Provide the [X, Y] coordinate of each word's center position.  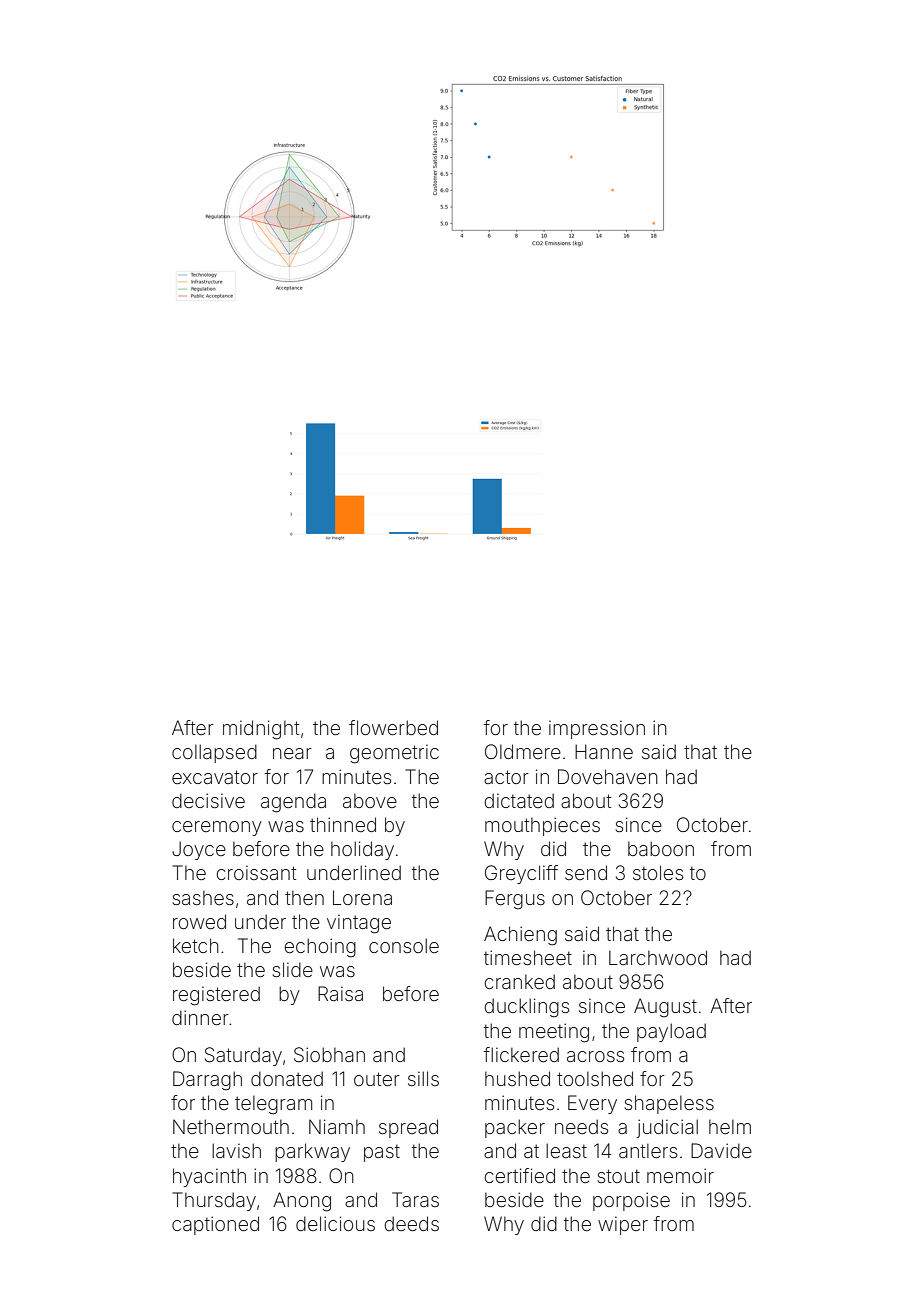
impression [597, 729]
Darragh [207, 1081]
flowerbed [393, 727]
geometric [394, 754]
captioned [215, 1225]
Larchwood [658, 957]
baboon [661, 848]
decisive [208, 800]
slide [292, 969]
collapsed [214, 753]
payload [671, 1032]
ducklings [526, 1008]
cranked [519, 981]
